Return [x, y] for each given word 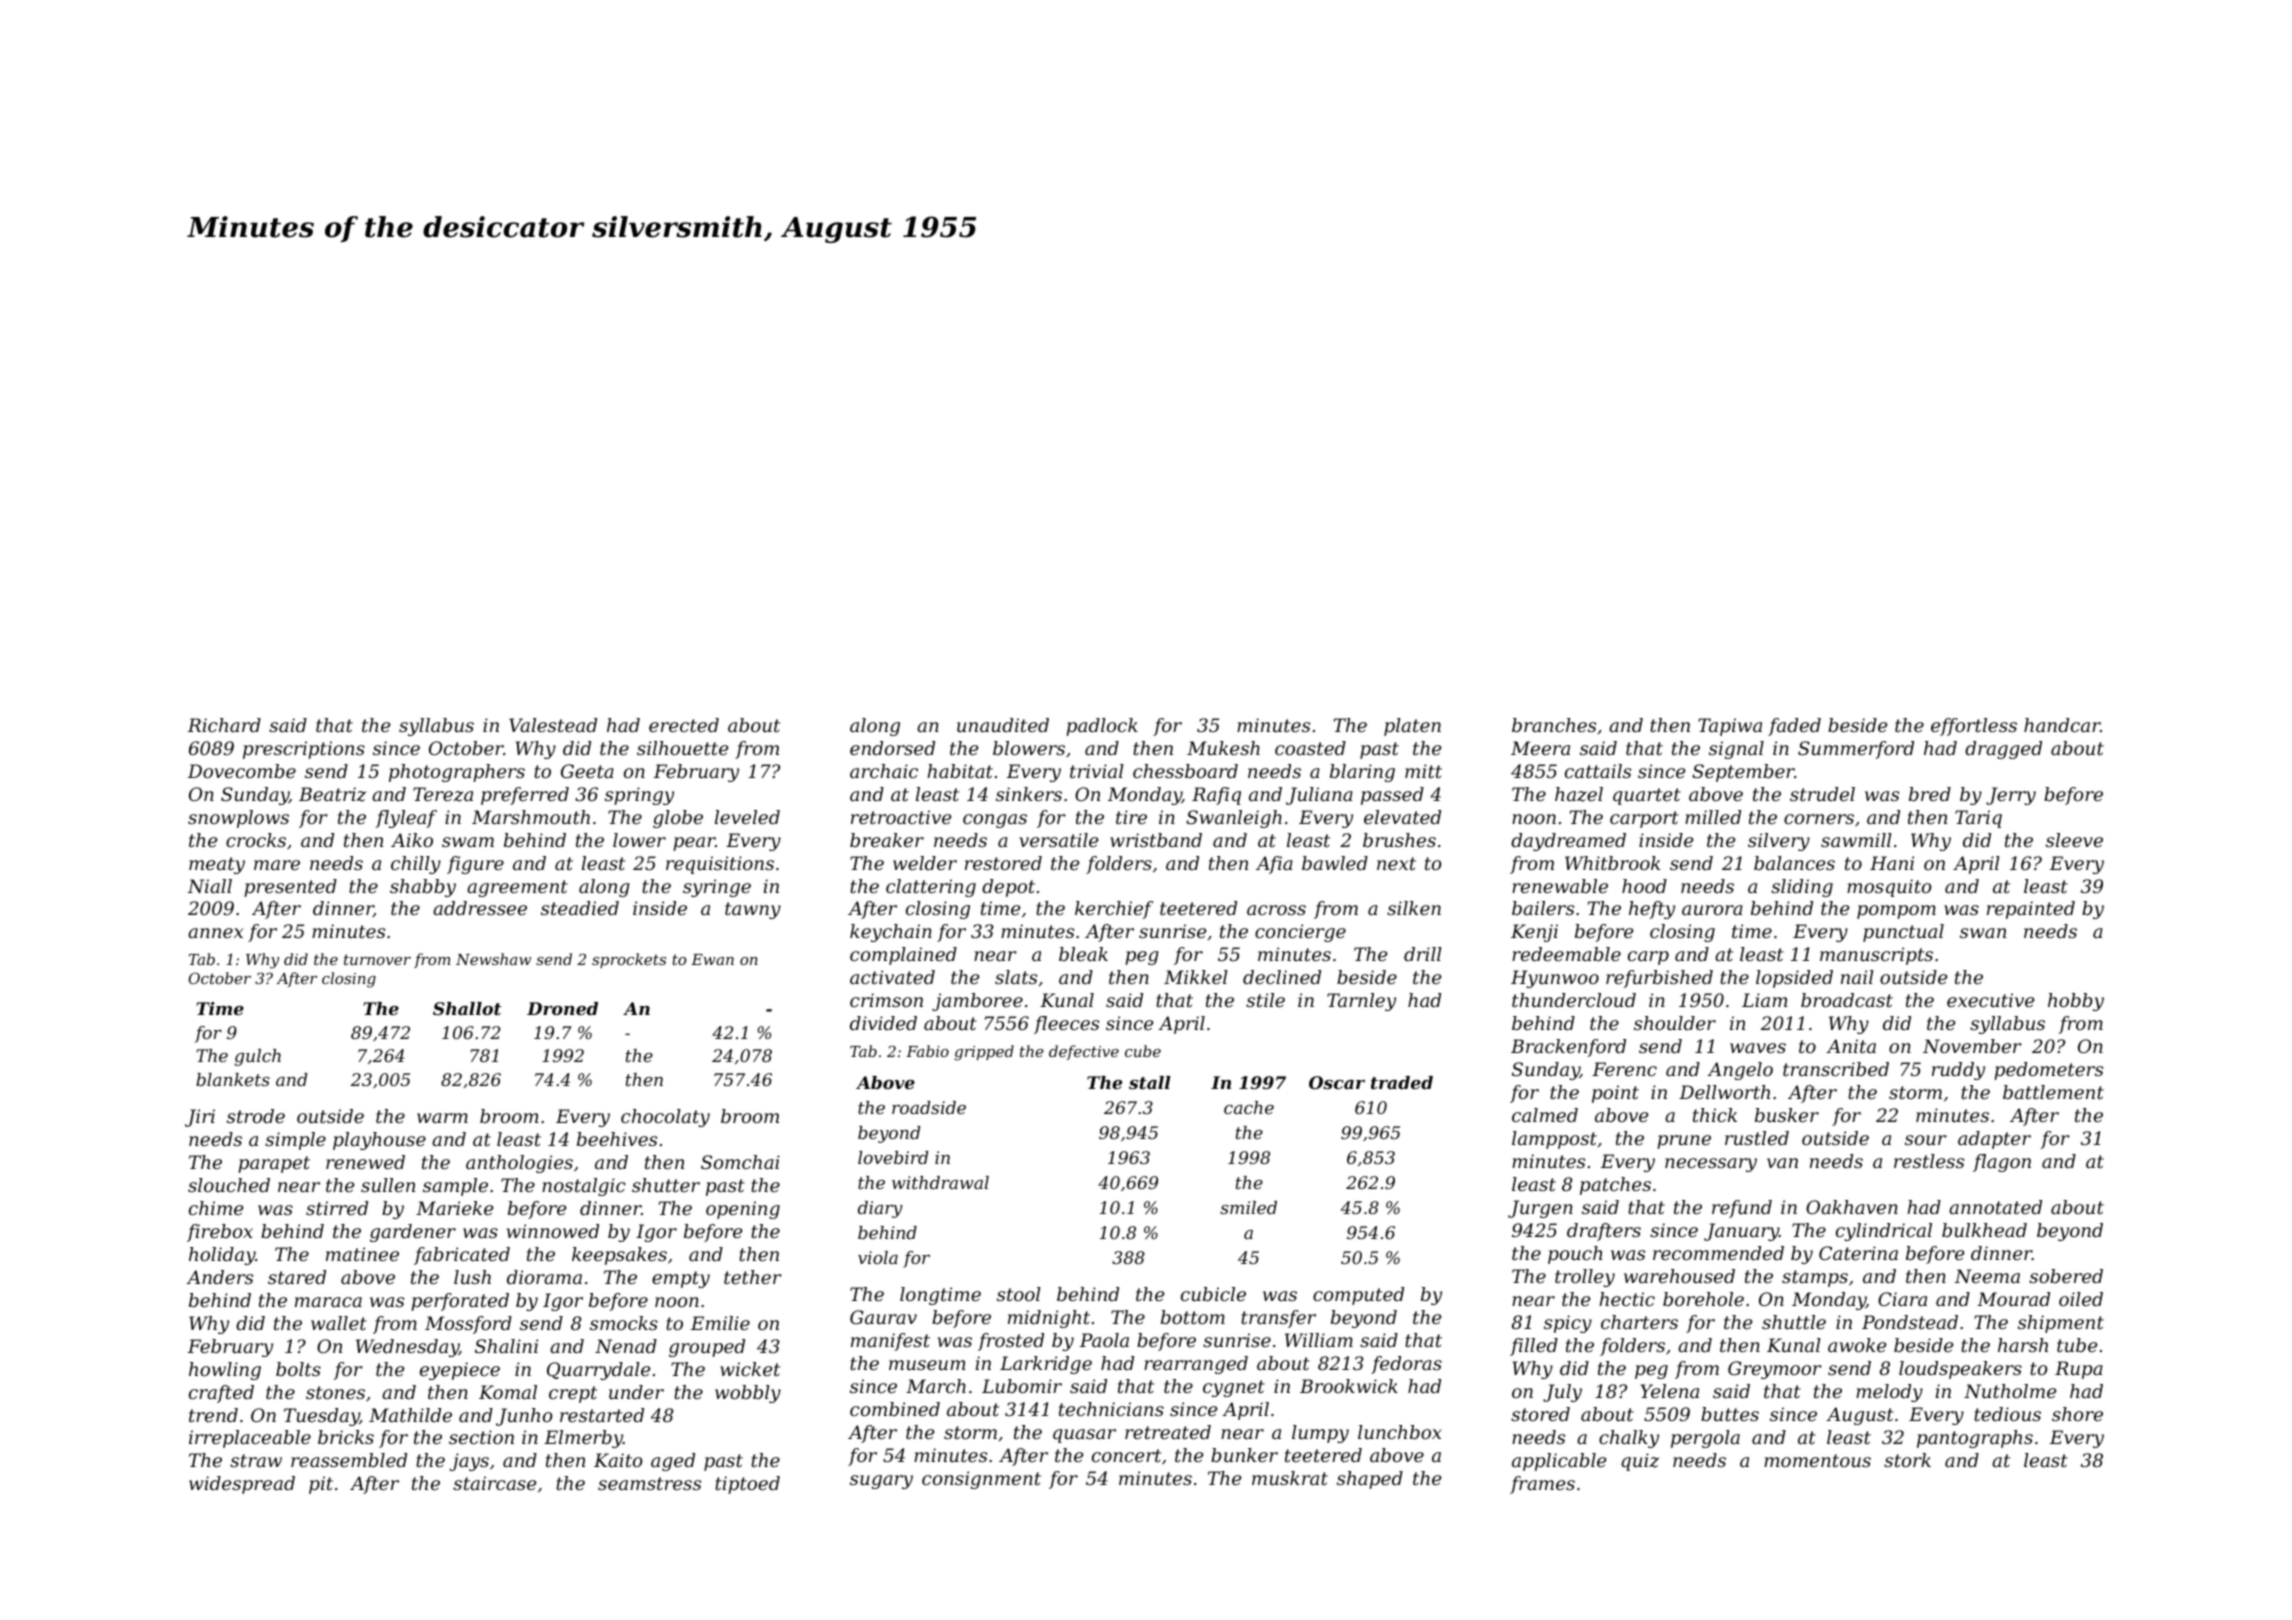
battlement [2053, 1092]
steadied [580, 908]
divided [883, 1023]
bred [1930, 794]
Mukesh [1223, 748]
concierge [1300, 933]
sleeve [2074, 840]
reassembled [349, 1460]
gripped [984, 1053]
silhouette [682, 748]
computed [1358, 1296]
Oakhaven [1852, 1207]
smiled [1248, 1207]
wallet [339, 1323]
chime [216, 1208]
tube [2077, 1345]
